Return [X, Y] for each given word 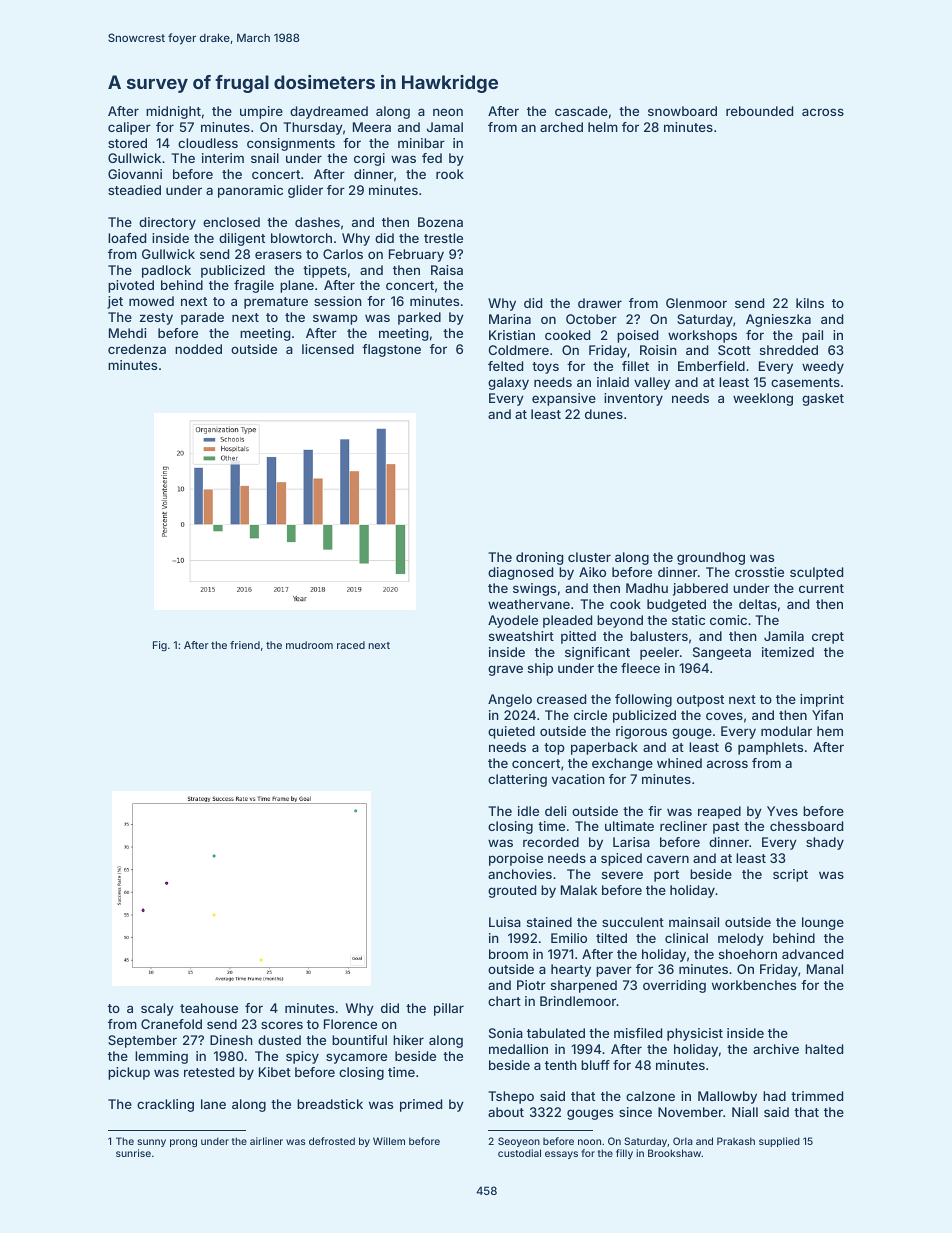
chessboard [806, 826]
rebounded [759, 111]
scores [282, 1025]
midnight [173, 112]
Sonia [506, 1033]
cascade [581, 111]
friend [245, 645]
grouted [512, 891]
